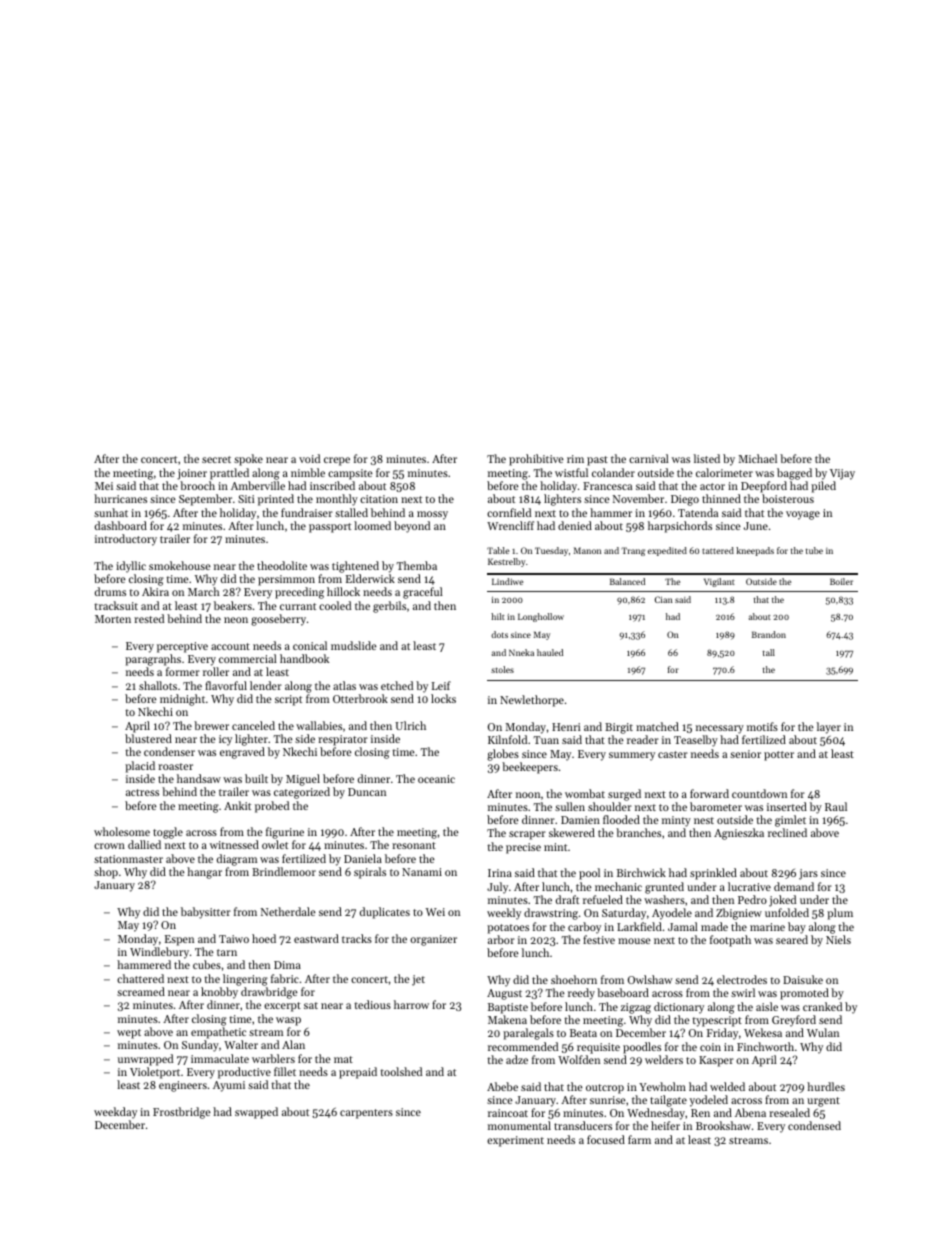 The image size is (952, 1233). Describe the element at coordinates (551, 551) in the document. I see `Tuesday` at that location.
